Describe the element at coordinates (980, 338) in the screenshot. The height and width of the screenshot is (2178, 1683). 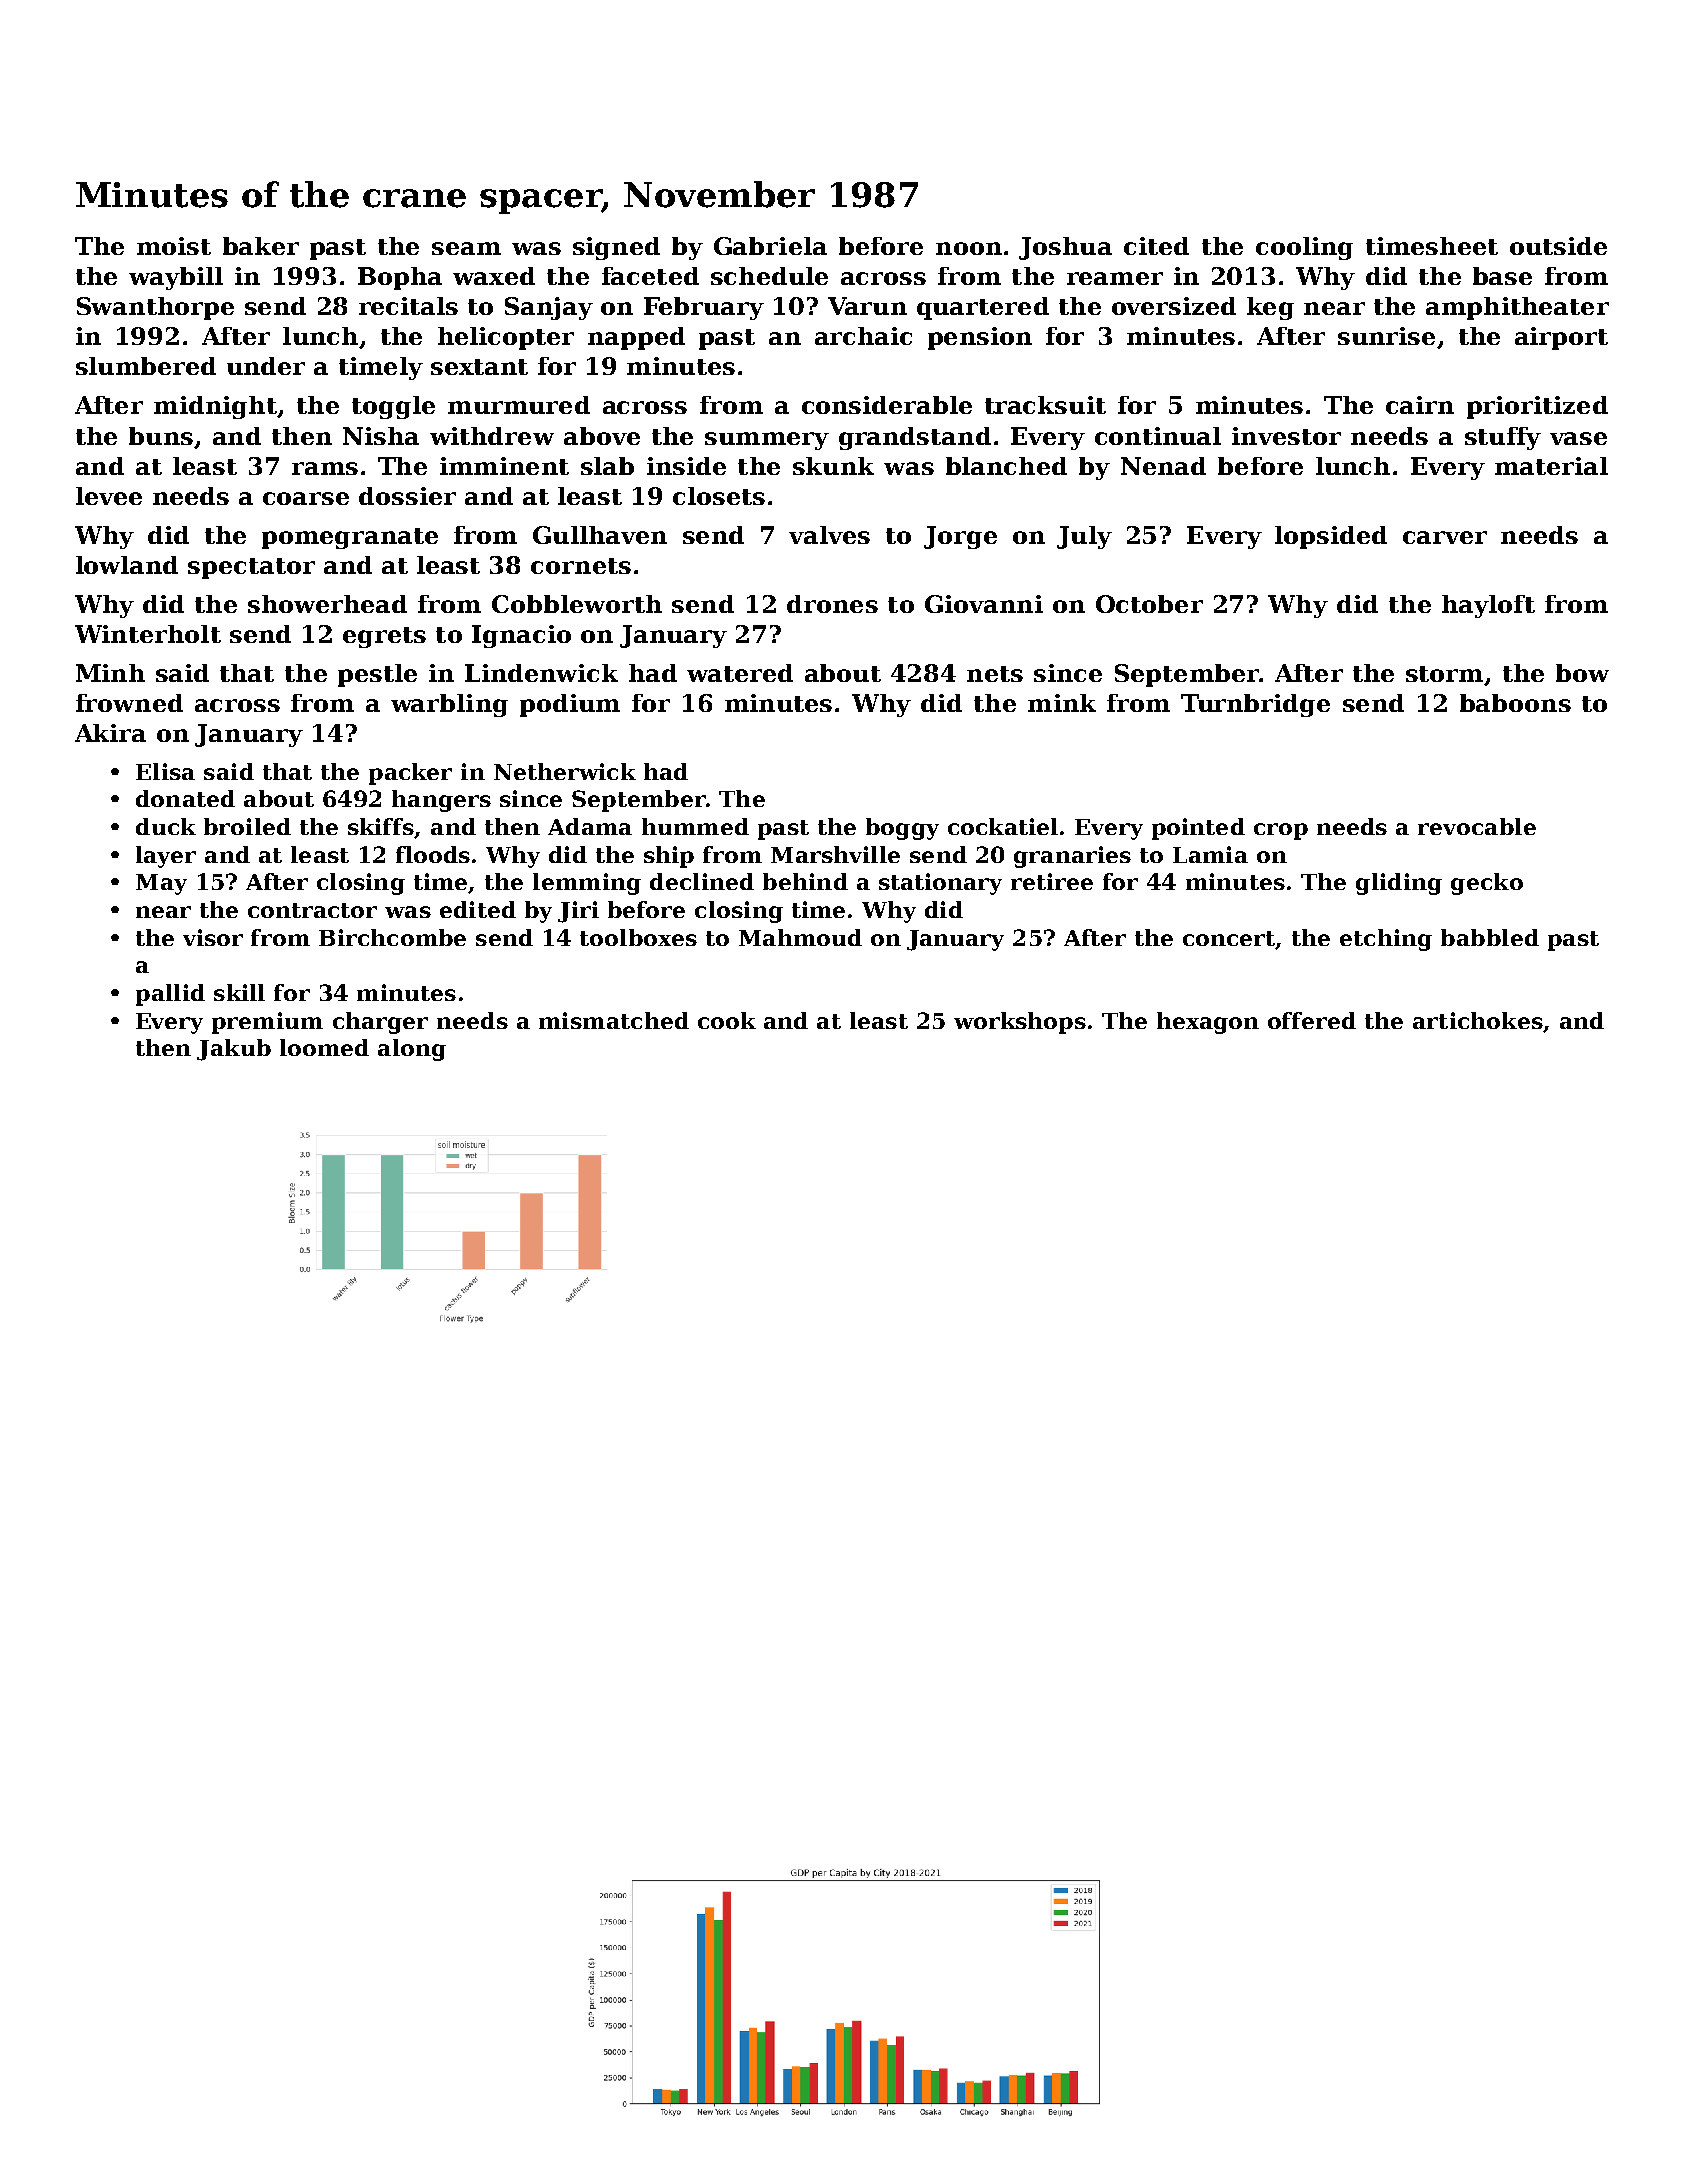
I see `pension` at that location.
